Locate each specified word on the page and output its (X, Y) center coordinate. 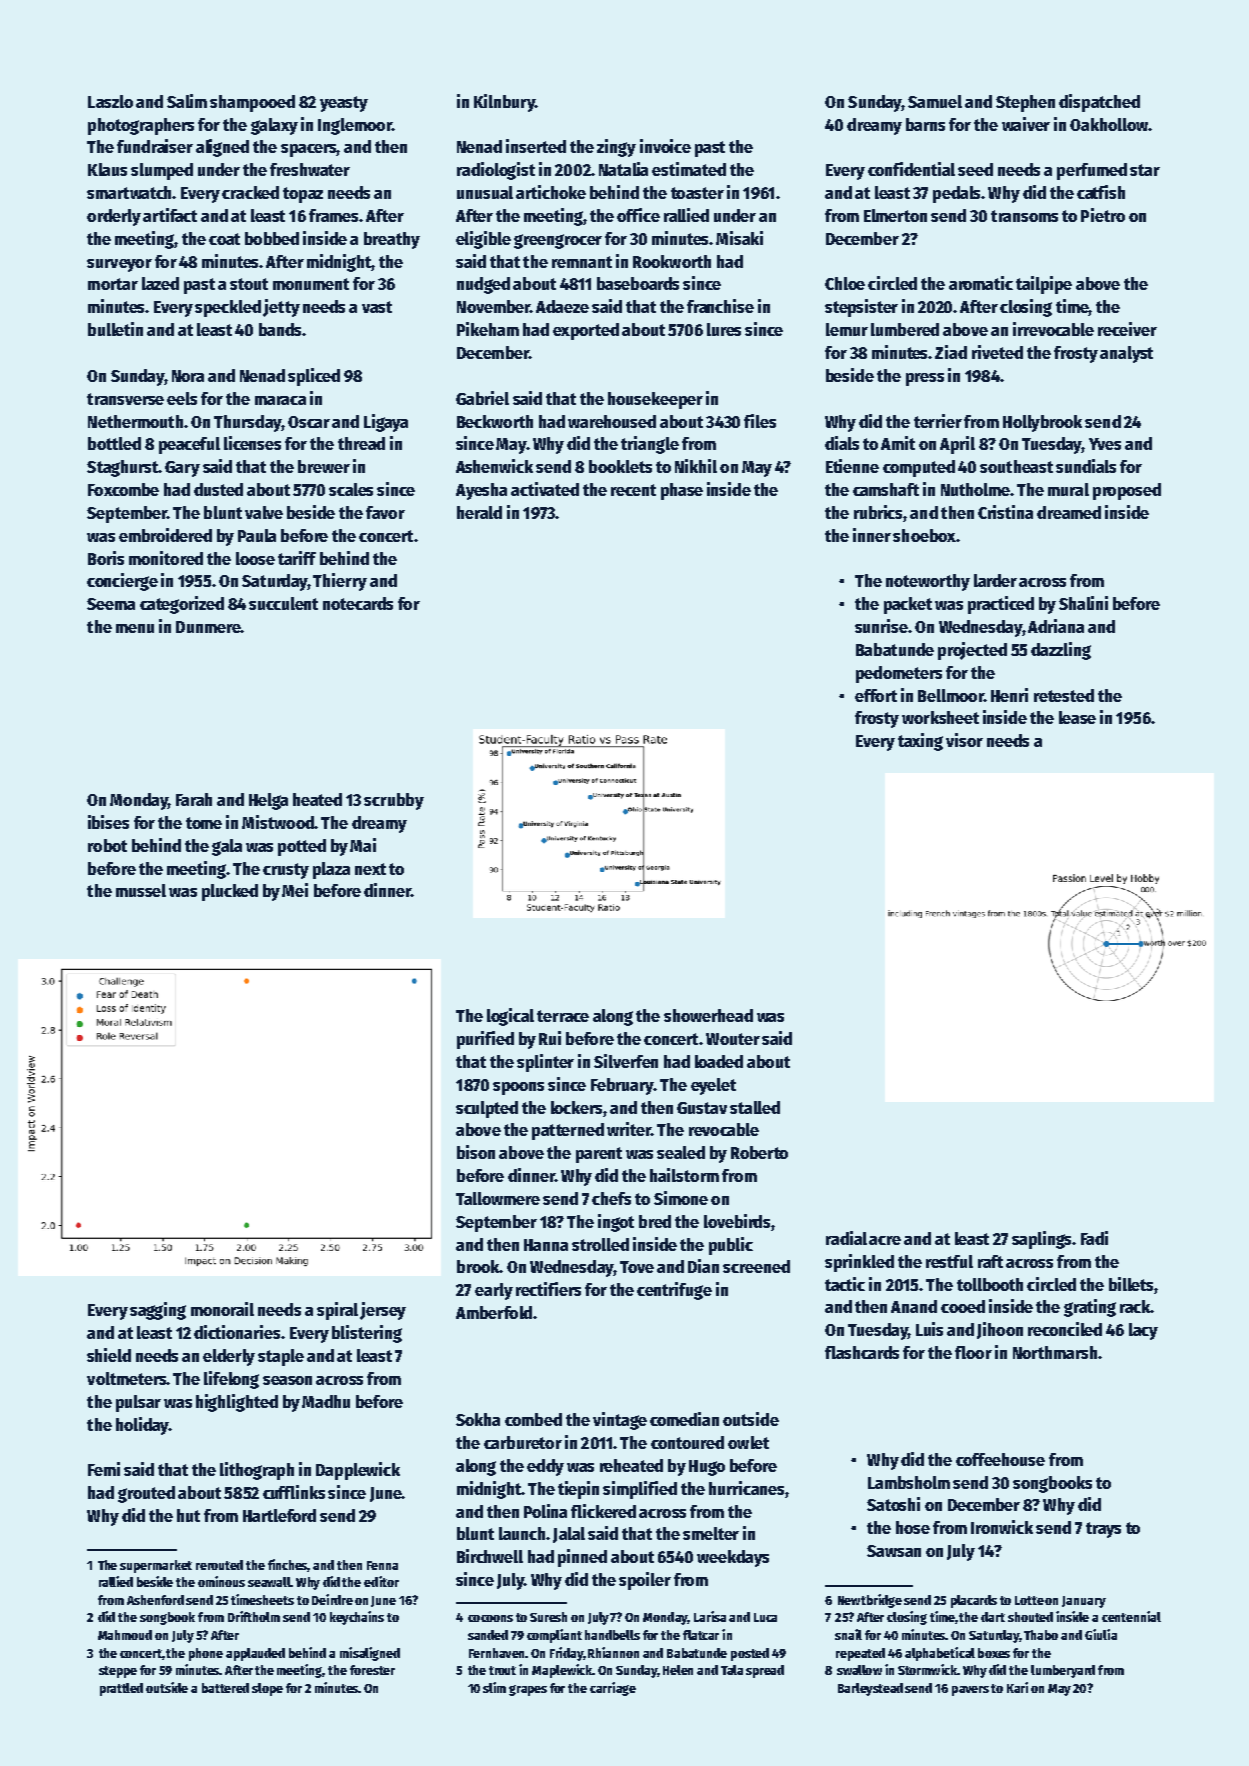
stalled (755, 1107)
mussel (141, 890)
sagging (158, 1311)
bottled (114, 443)
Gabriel (482, 398)
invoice (665, 146)
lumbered (905, 329)
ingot (616, 1223)
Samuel (935, 101)
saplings (1041, 1240)
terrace (563, 1016)
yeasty (344, 104)
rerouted (219, 1565)
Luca (765, 1617)
